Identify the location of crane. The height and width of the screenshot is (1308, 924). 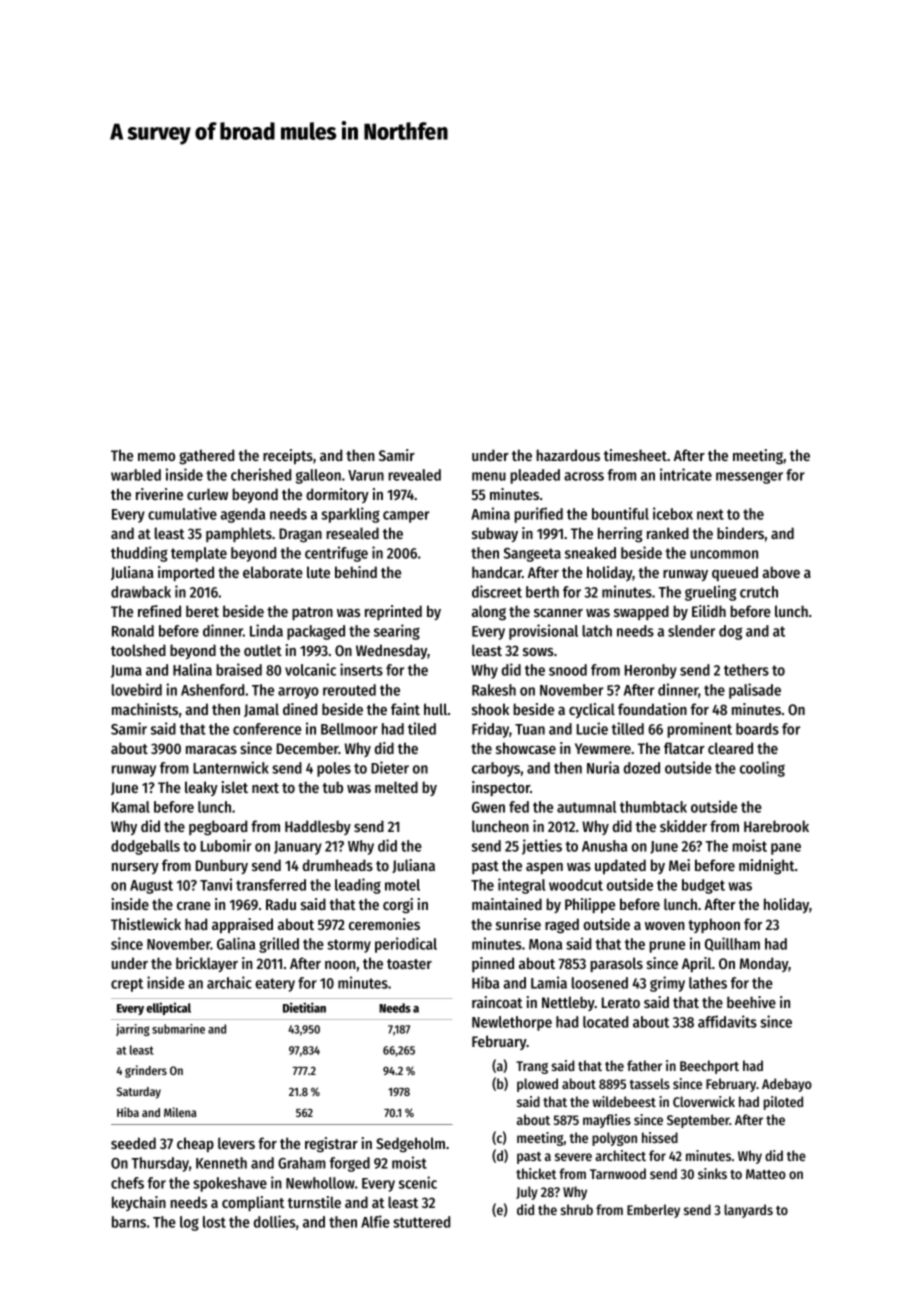
(194, 906).
